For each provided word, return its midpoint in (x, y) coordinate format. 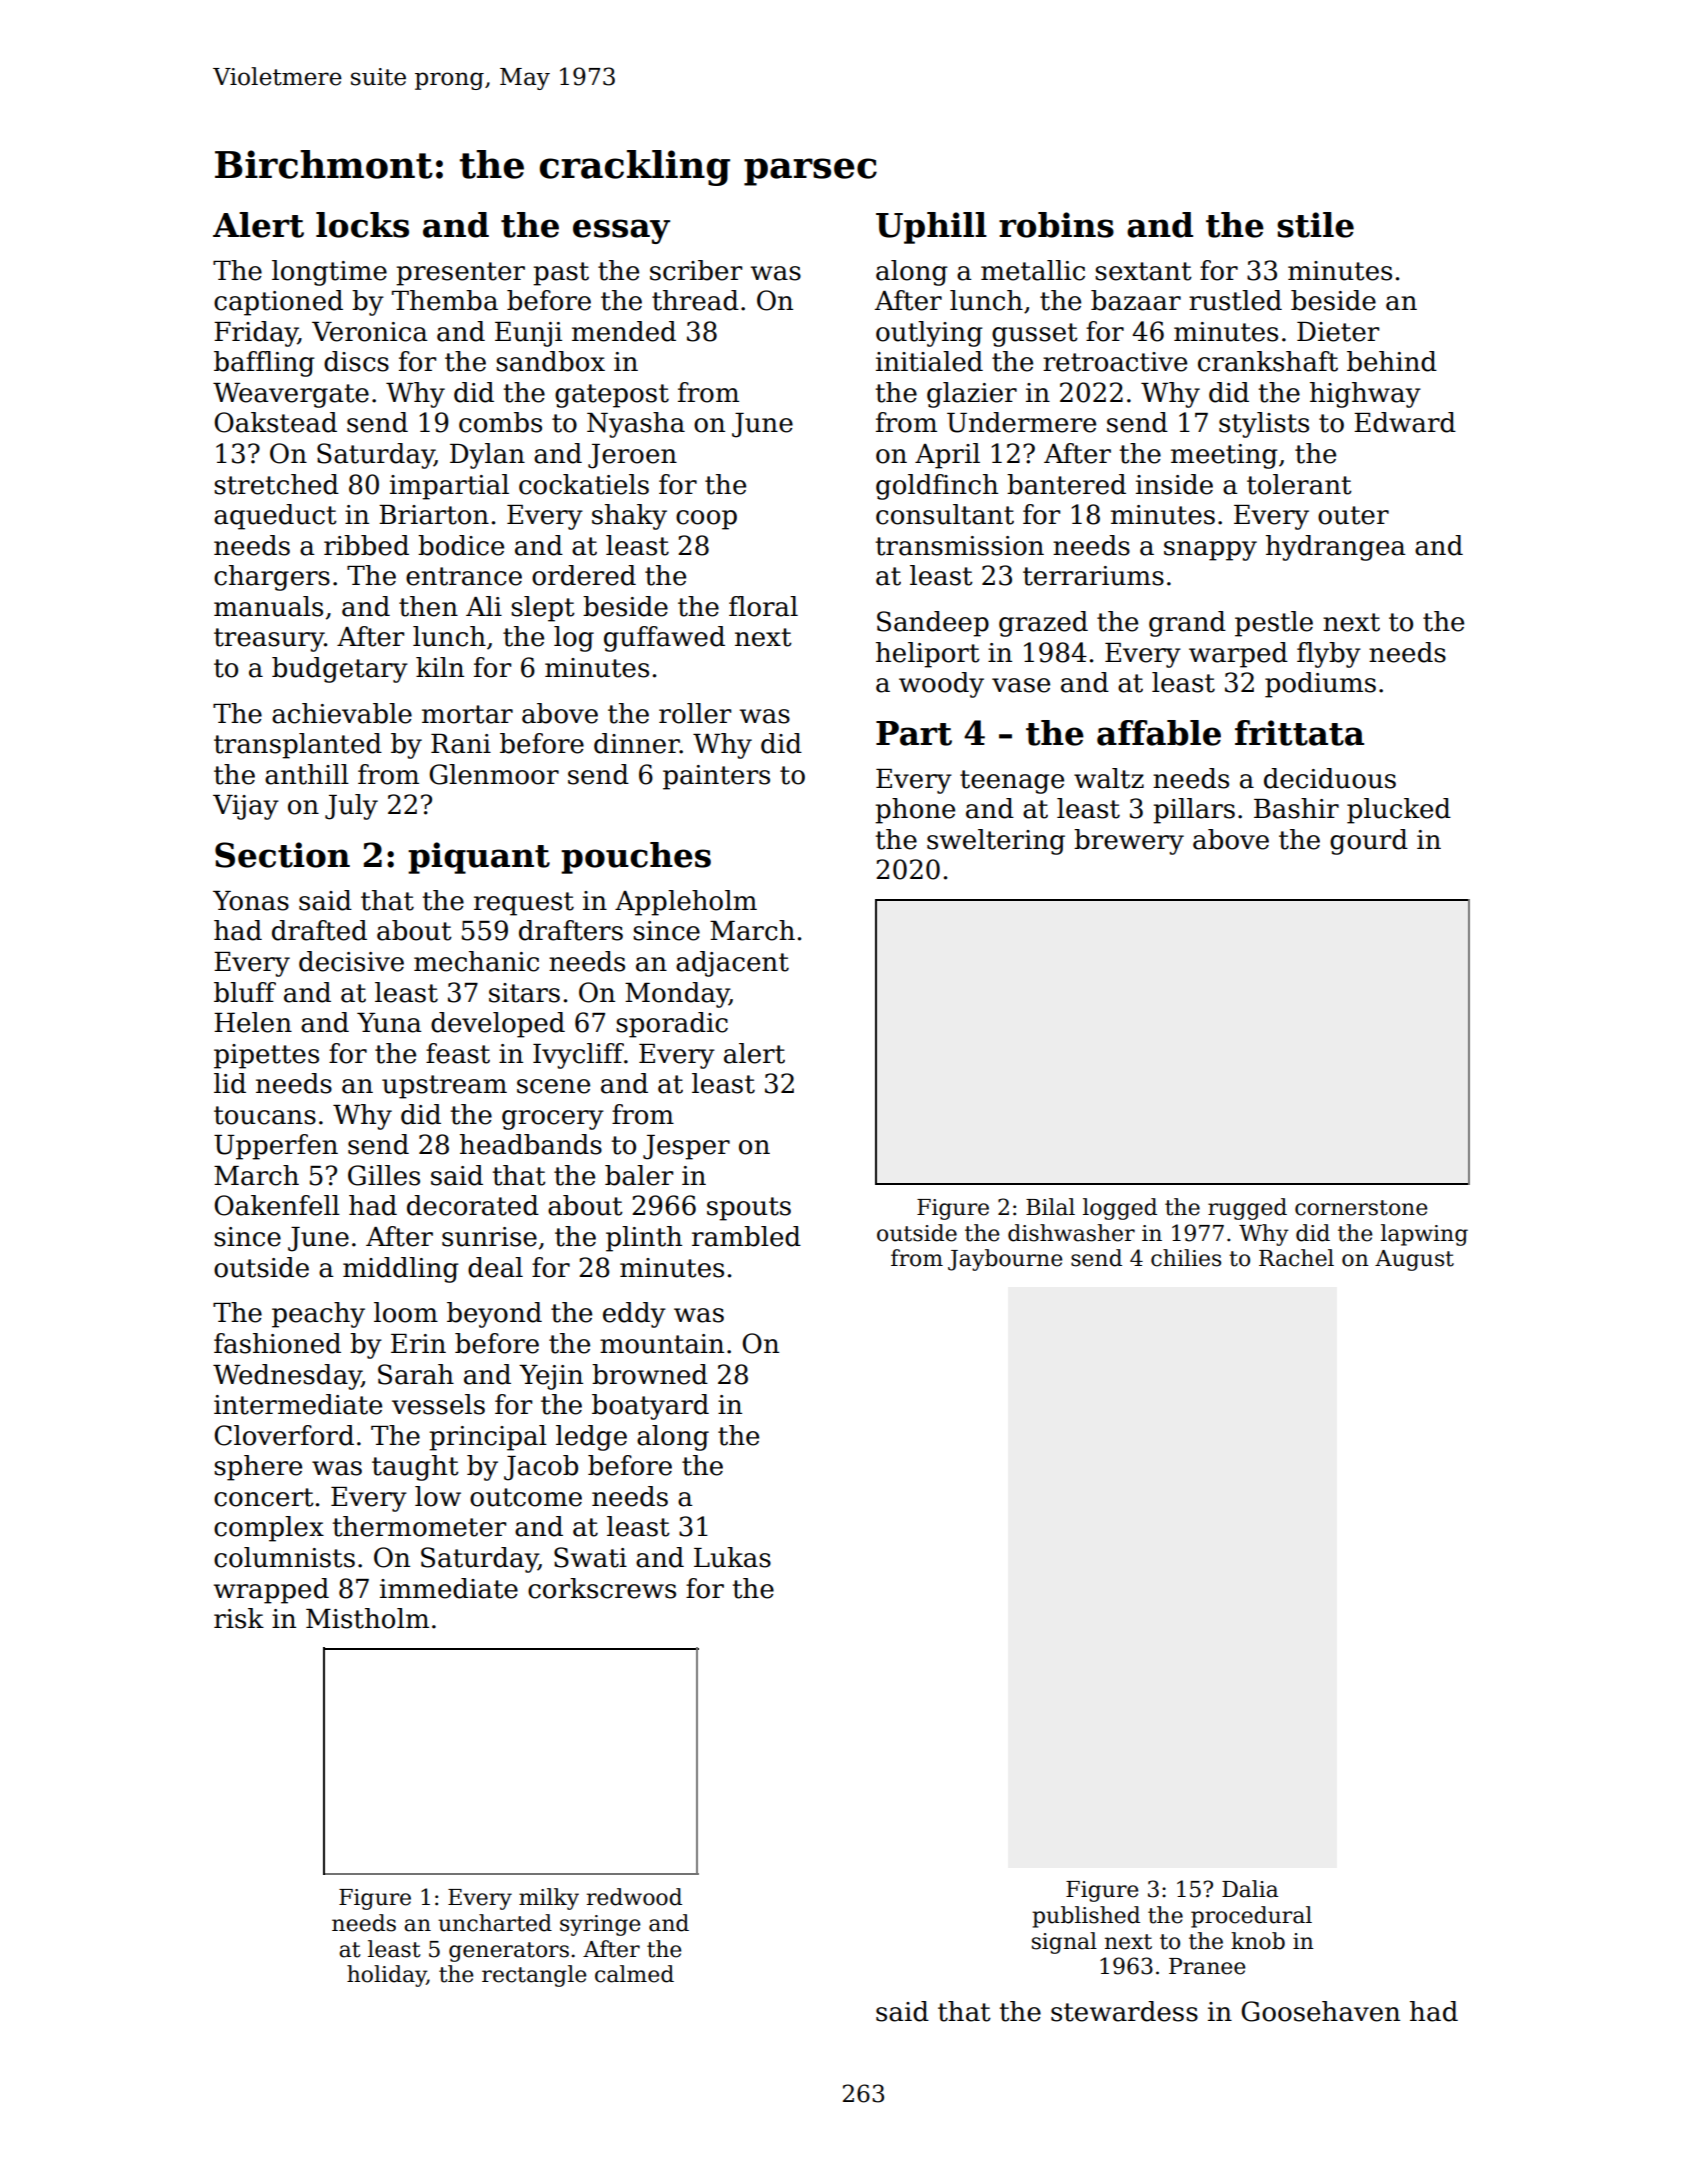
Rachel (1296, 1258)
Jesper (686, 1147)
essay (621, 231)
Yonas (251, 901)
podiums (1320, 685)
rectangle (534, 1976)
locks (362, 225)
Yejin (551, 1377)
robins (1056, 225)
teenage (1012, 782)
